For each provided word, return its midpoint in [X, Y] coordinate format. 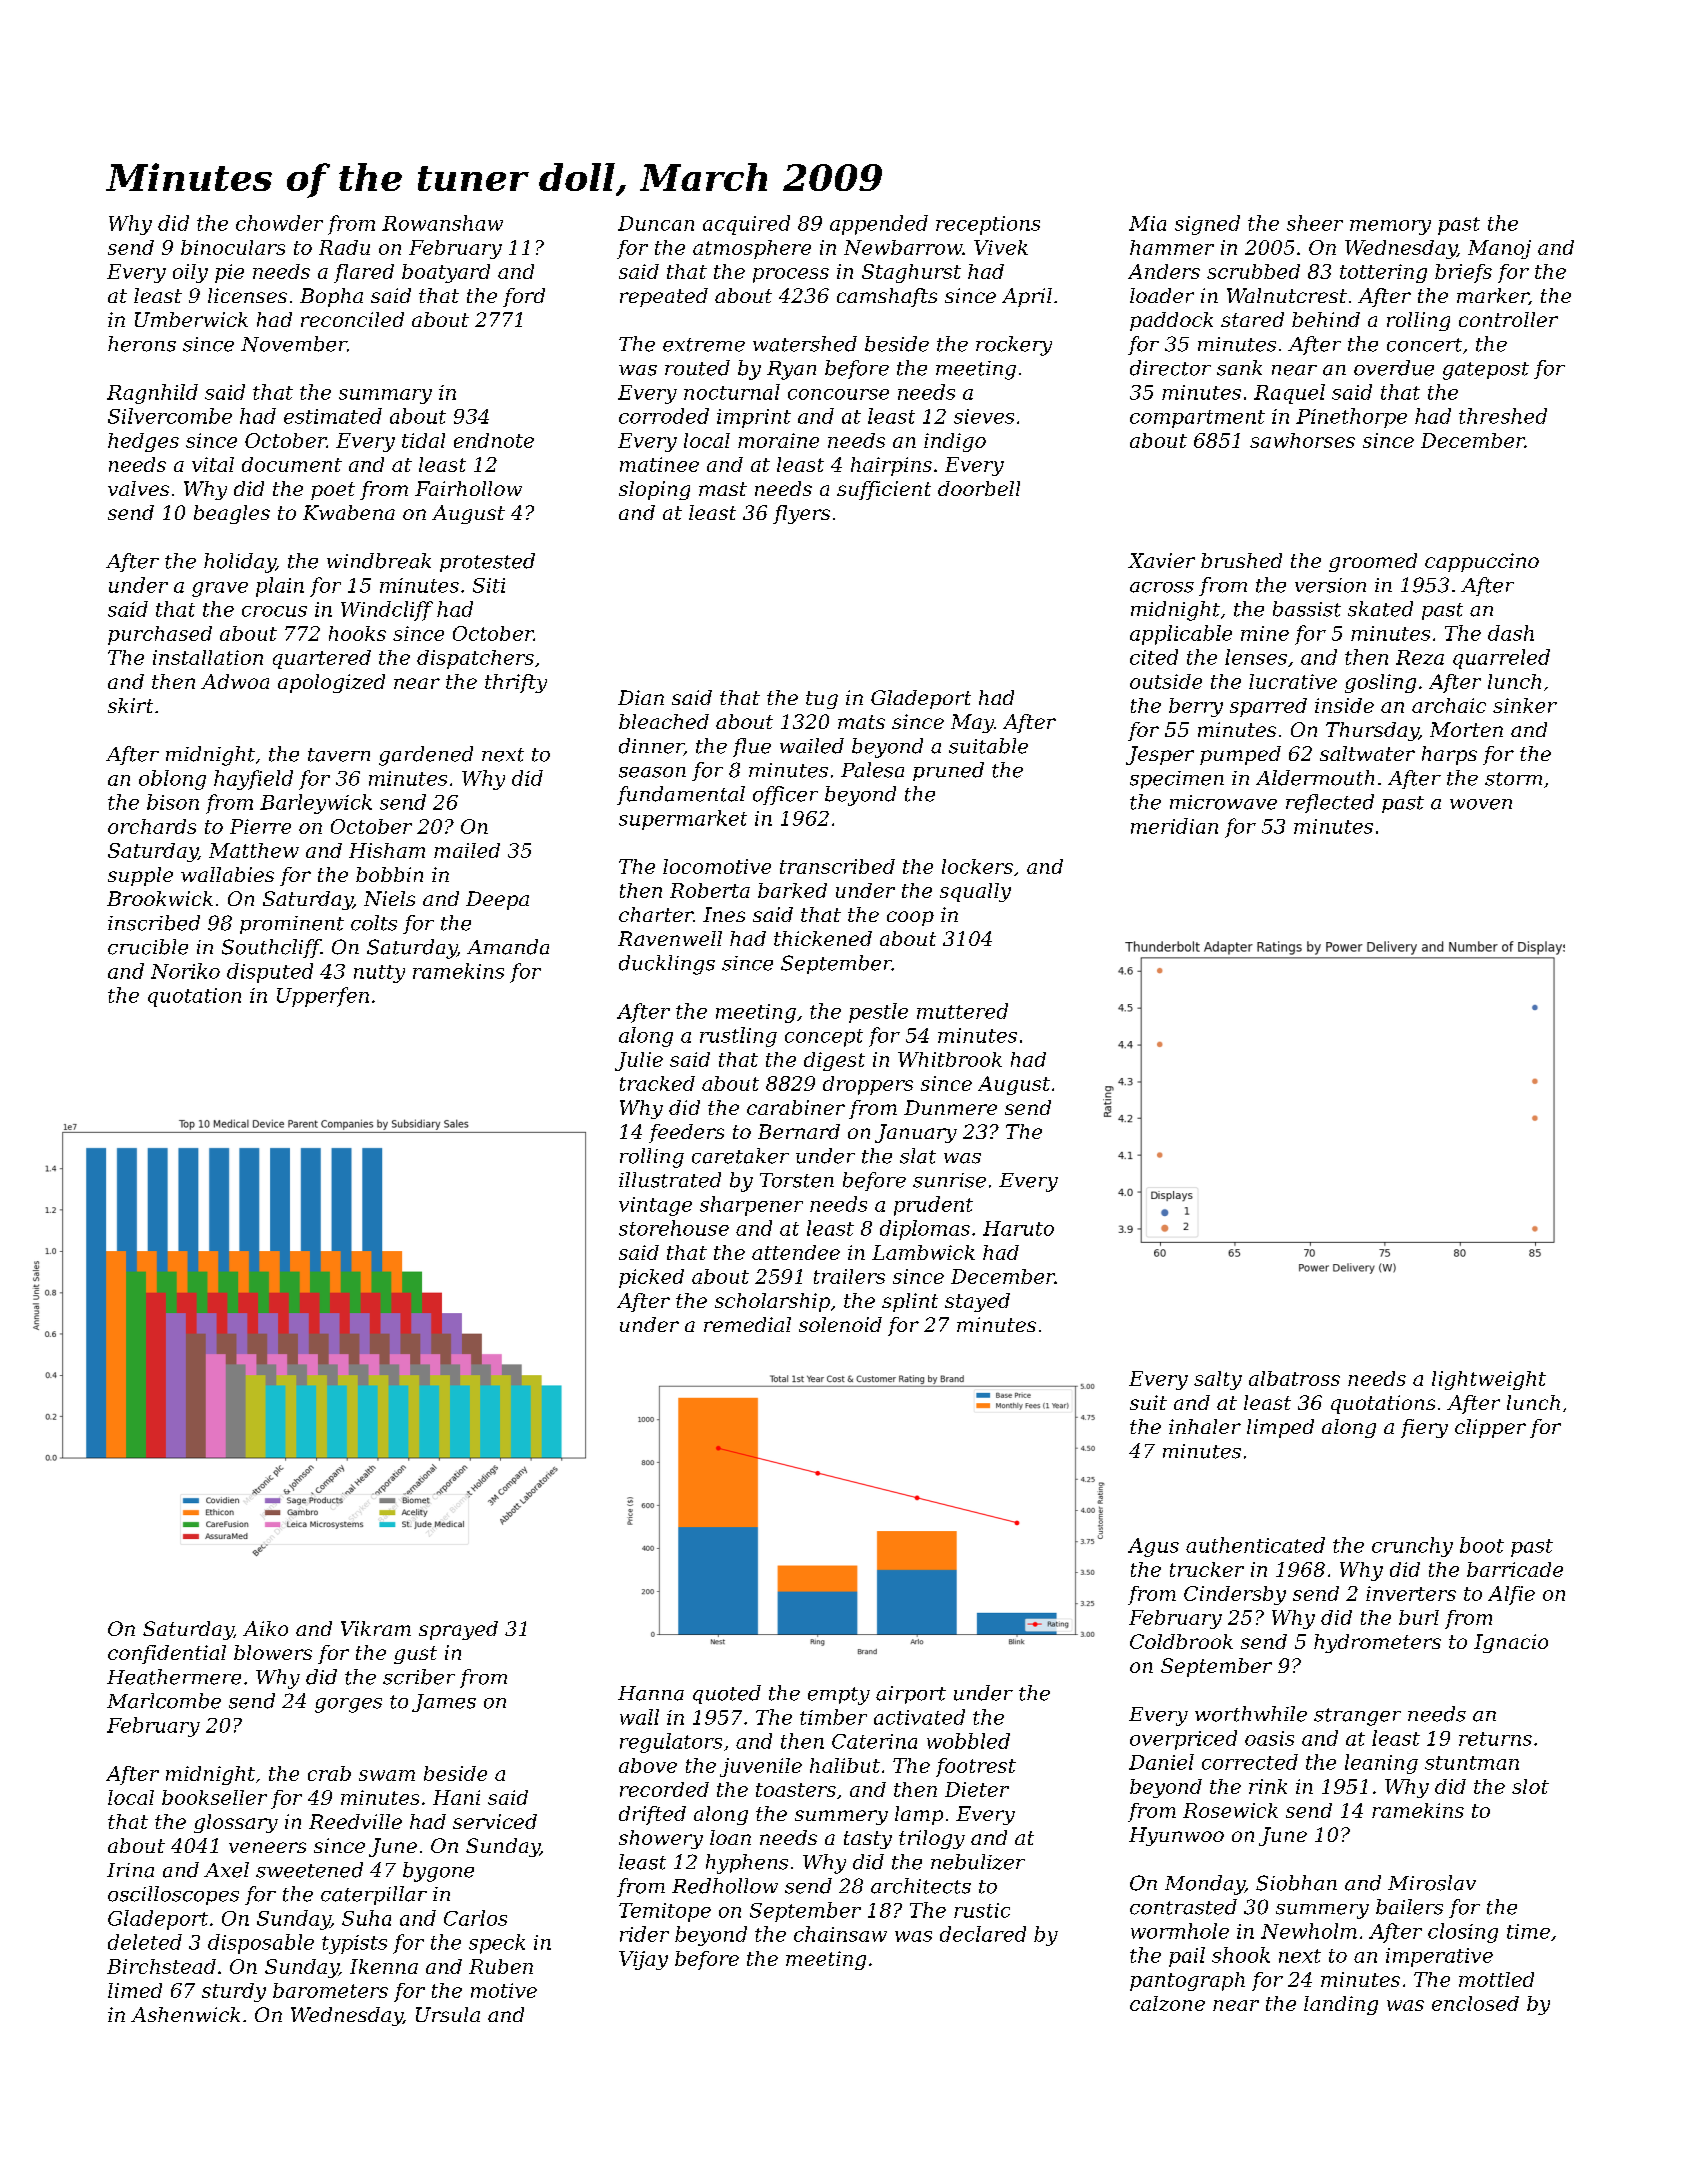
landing [1341, 2005]
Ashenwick [185, 2014]
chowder [279, 223]
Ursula [448, 2014]
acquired [746, 225]
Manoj [1499, 249]
